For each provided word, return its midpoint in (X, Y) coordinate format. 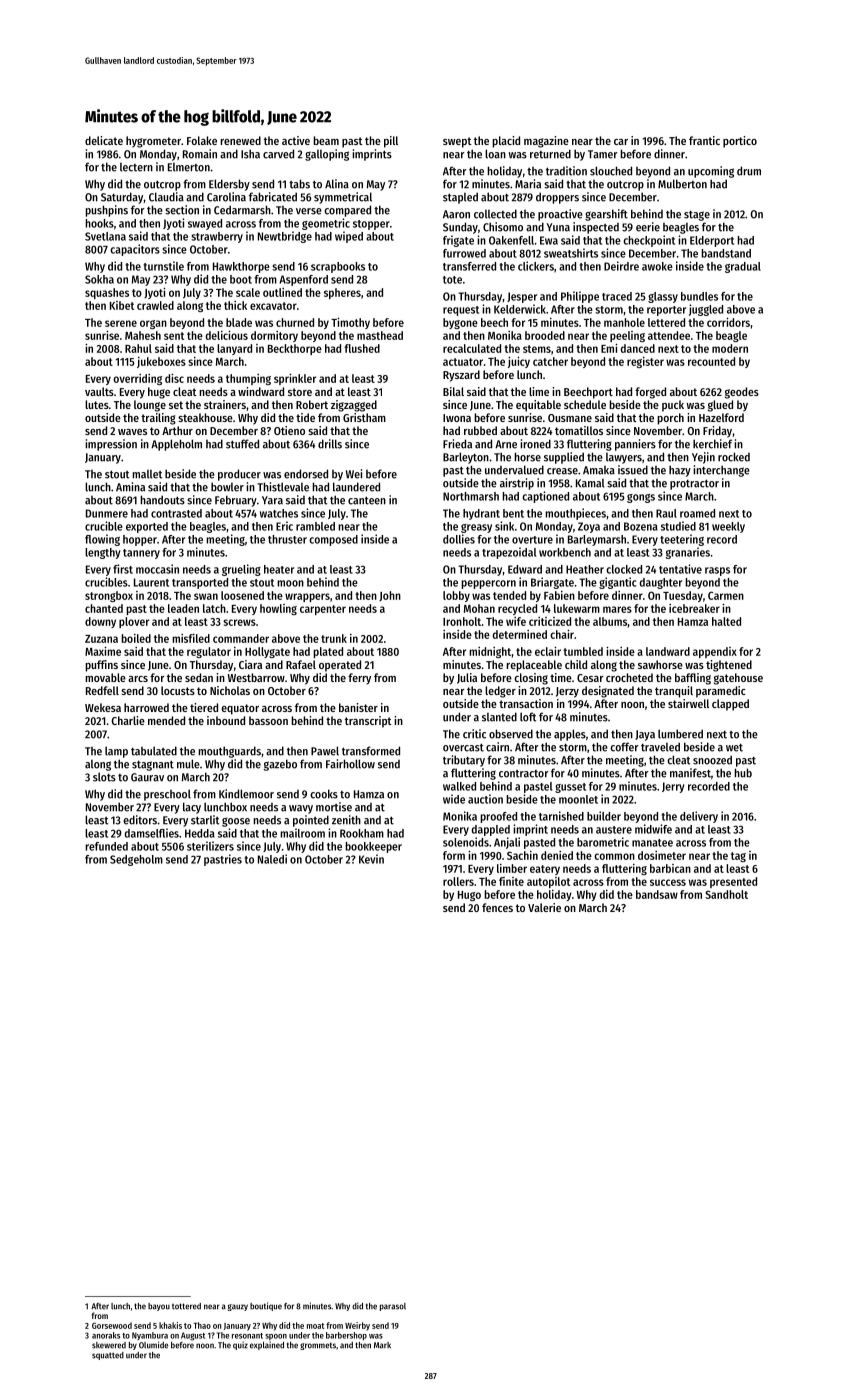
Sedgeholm (136, 860)
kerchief (712, 444)
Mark (382, 1345)
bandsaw (657, 894)
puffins (101, 666)
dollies (459, 539)
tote (452, 280)
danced (637, 348)
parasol (393, 1307)
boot (241, 279)
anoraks (106, 1335)
